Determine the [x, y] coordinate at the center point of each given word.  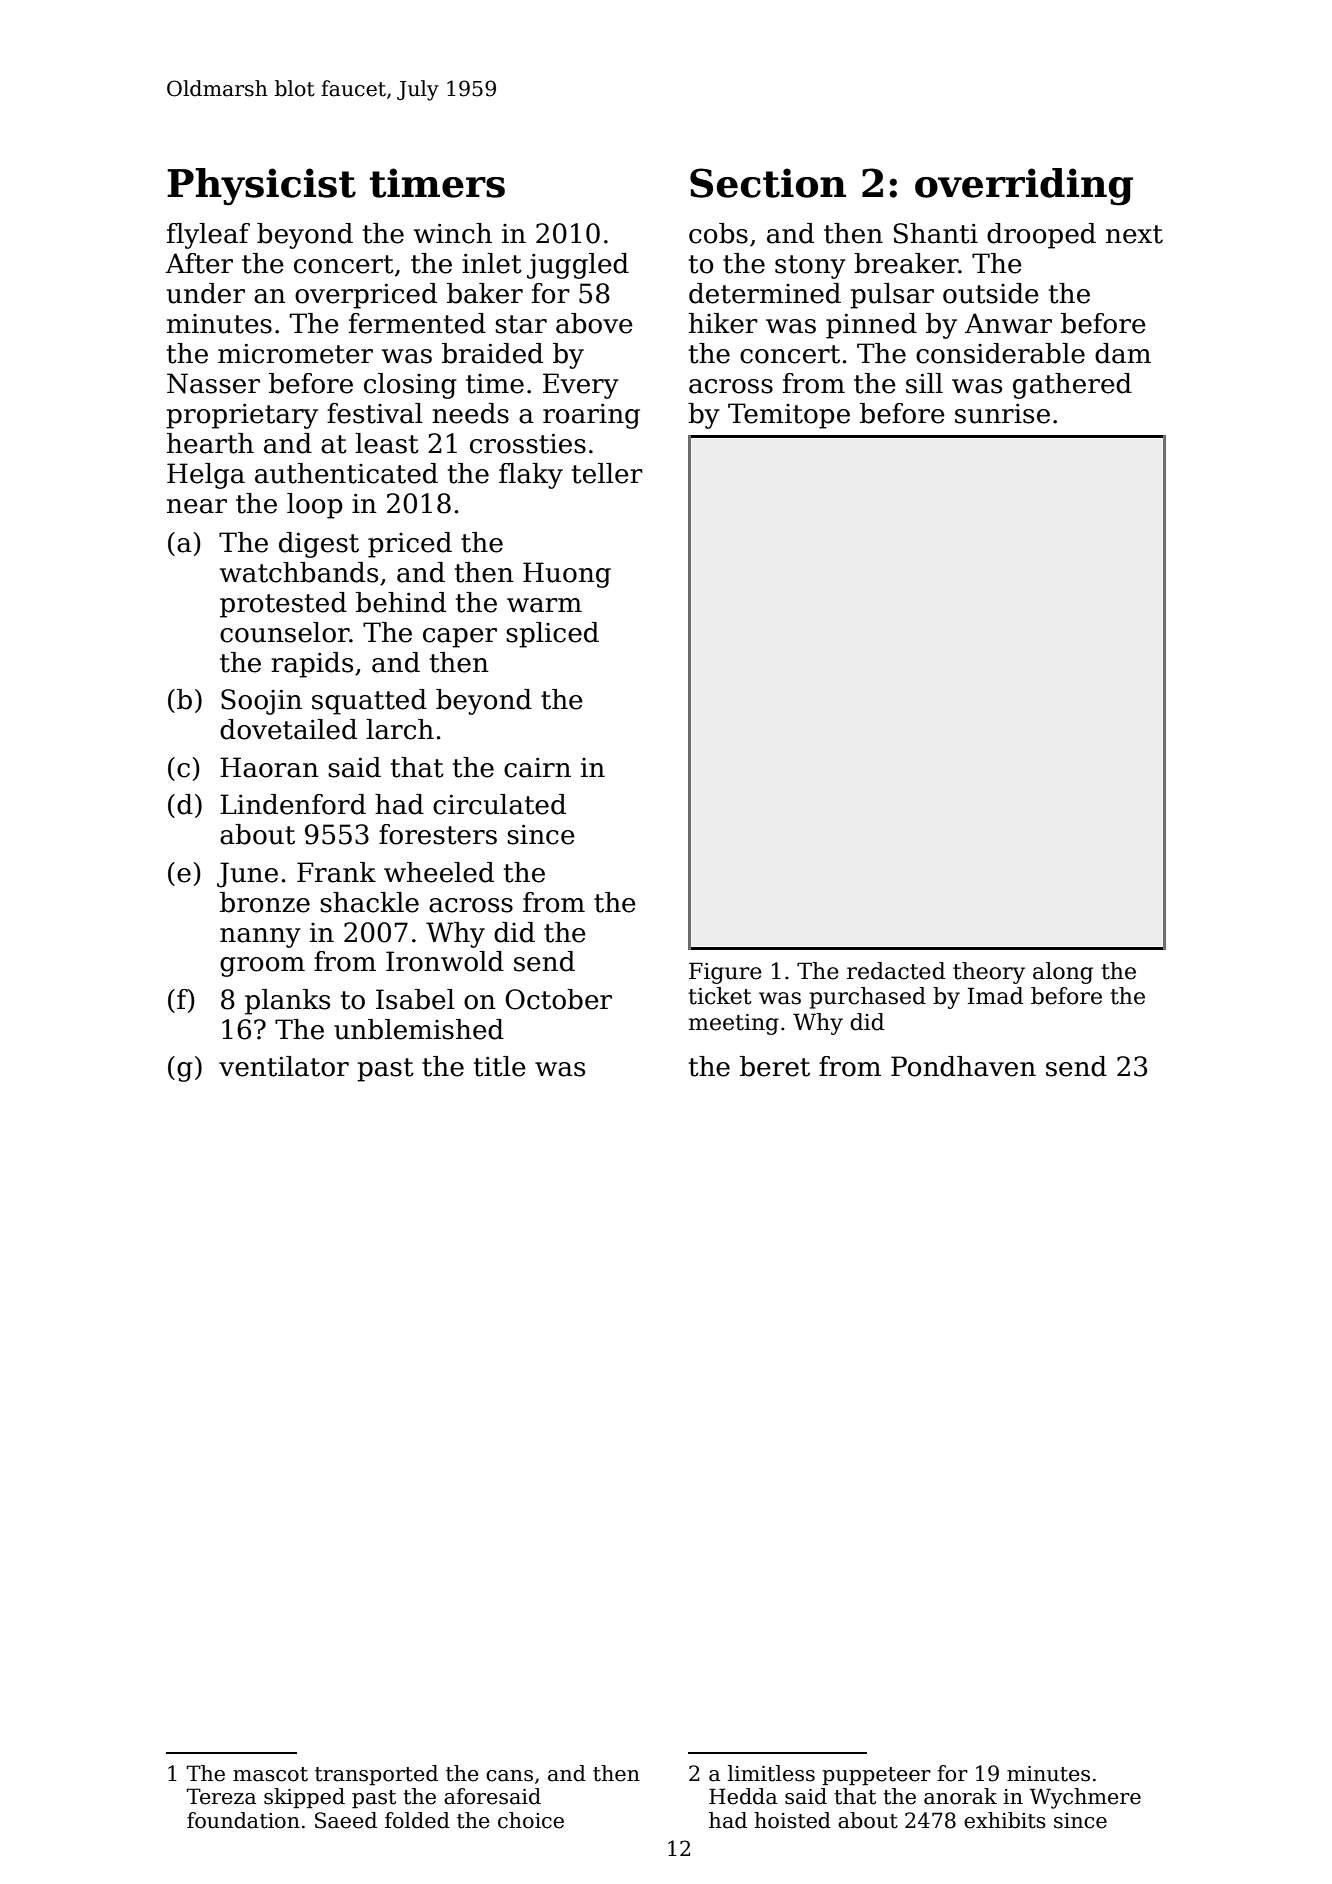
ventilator [284, 1066]
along [1063, 973]
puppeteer [876, 1776]
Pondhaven [963, 1066]
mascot [270, 1774]
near [197, 506]
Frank [336, 872]
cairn [537, 768]
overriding [1024, 187]
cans [509, 1776]
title [500, 1066]
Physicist [261, 187]
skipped [304, 1798]
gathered [1072, 386]
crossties [528, 444]
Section [768, 183]
